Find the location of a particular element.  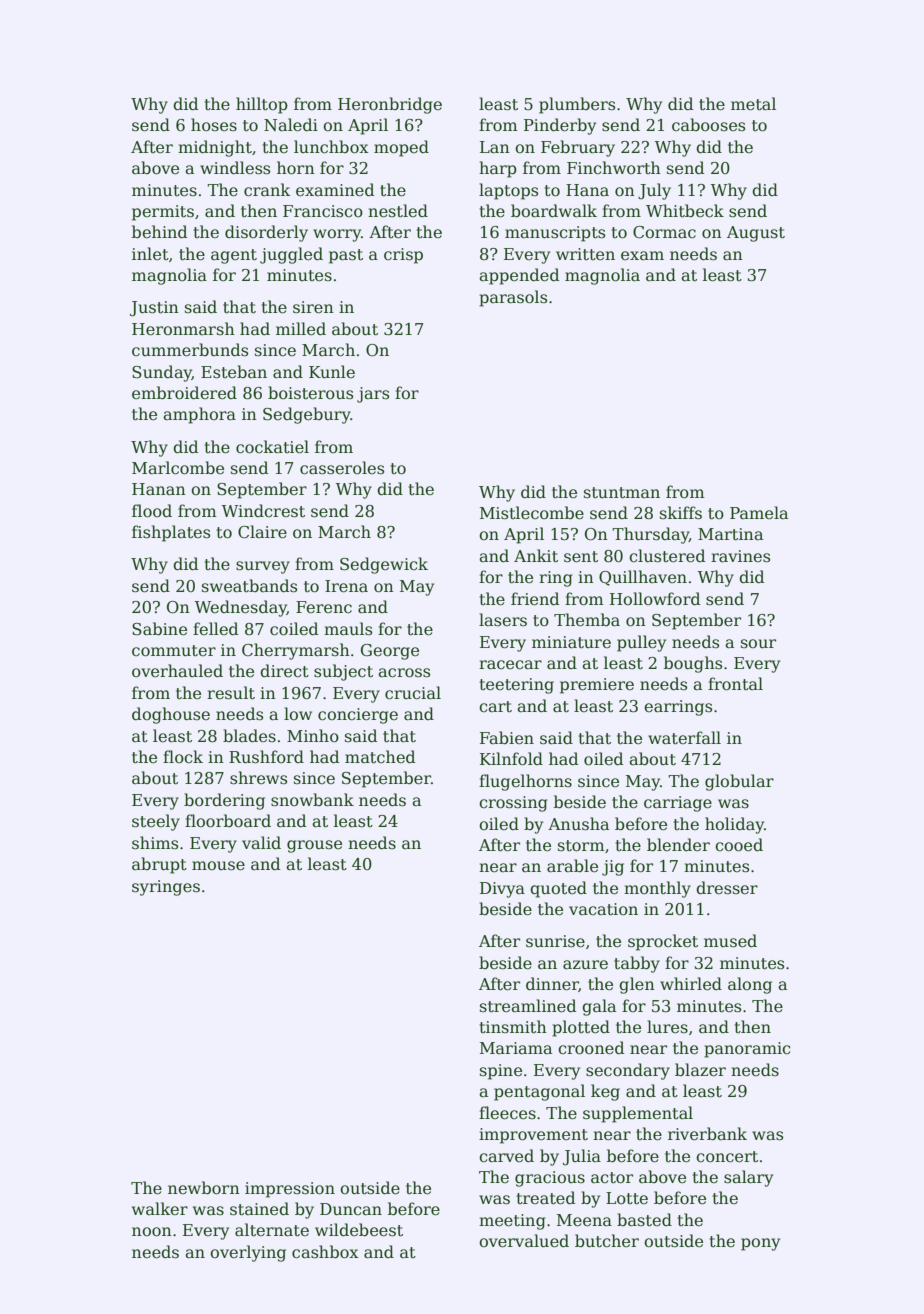

flood is located at coordinates (152, 511).
